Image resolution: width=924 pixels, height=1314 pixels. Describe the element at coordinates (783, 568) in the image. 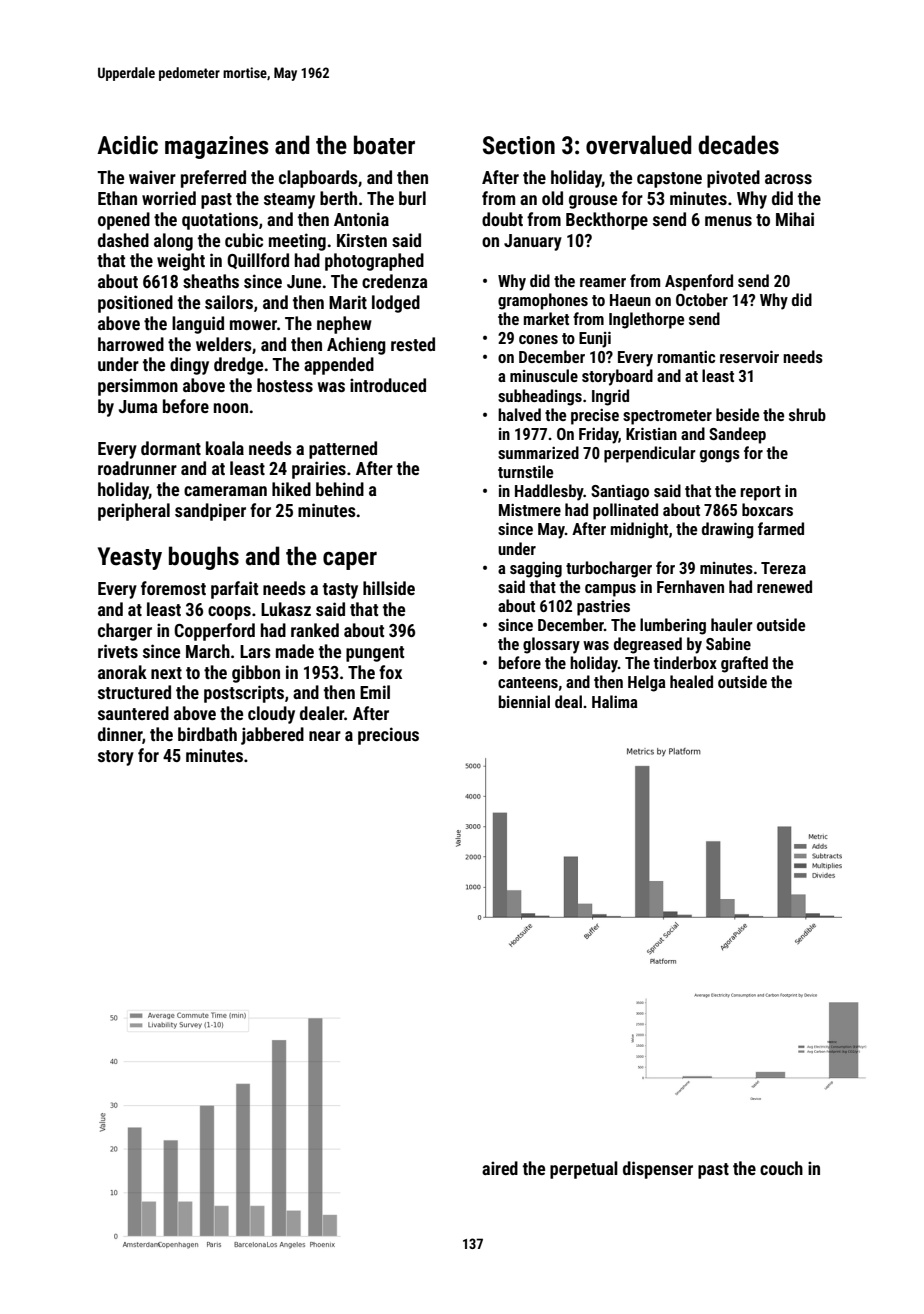

I see `Tereza` at that location.
